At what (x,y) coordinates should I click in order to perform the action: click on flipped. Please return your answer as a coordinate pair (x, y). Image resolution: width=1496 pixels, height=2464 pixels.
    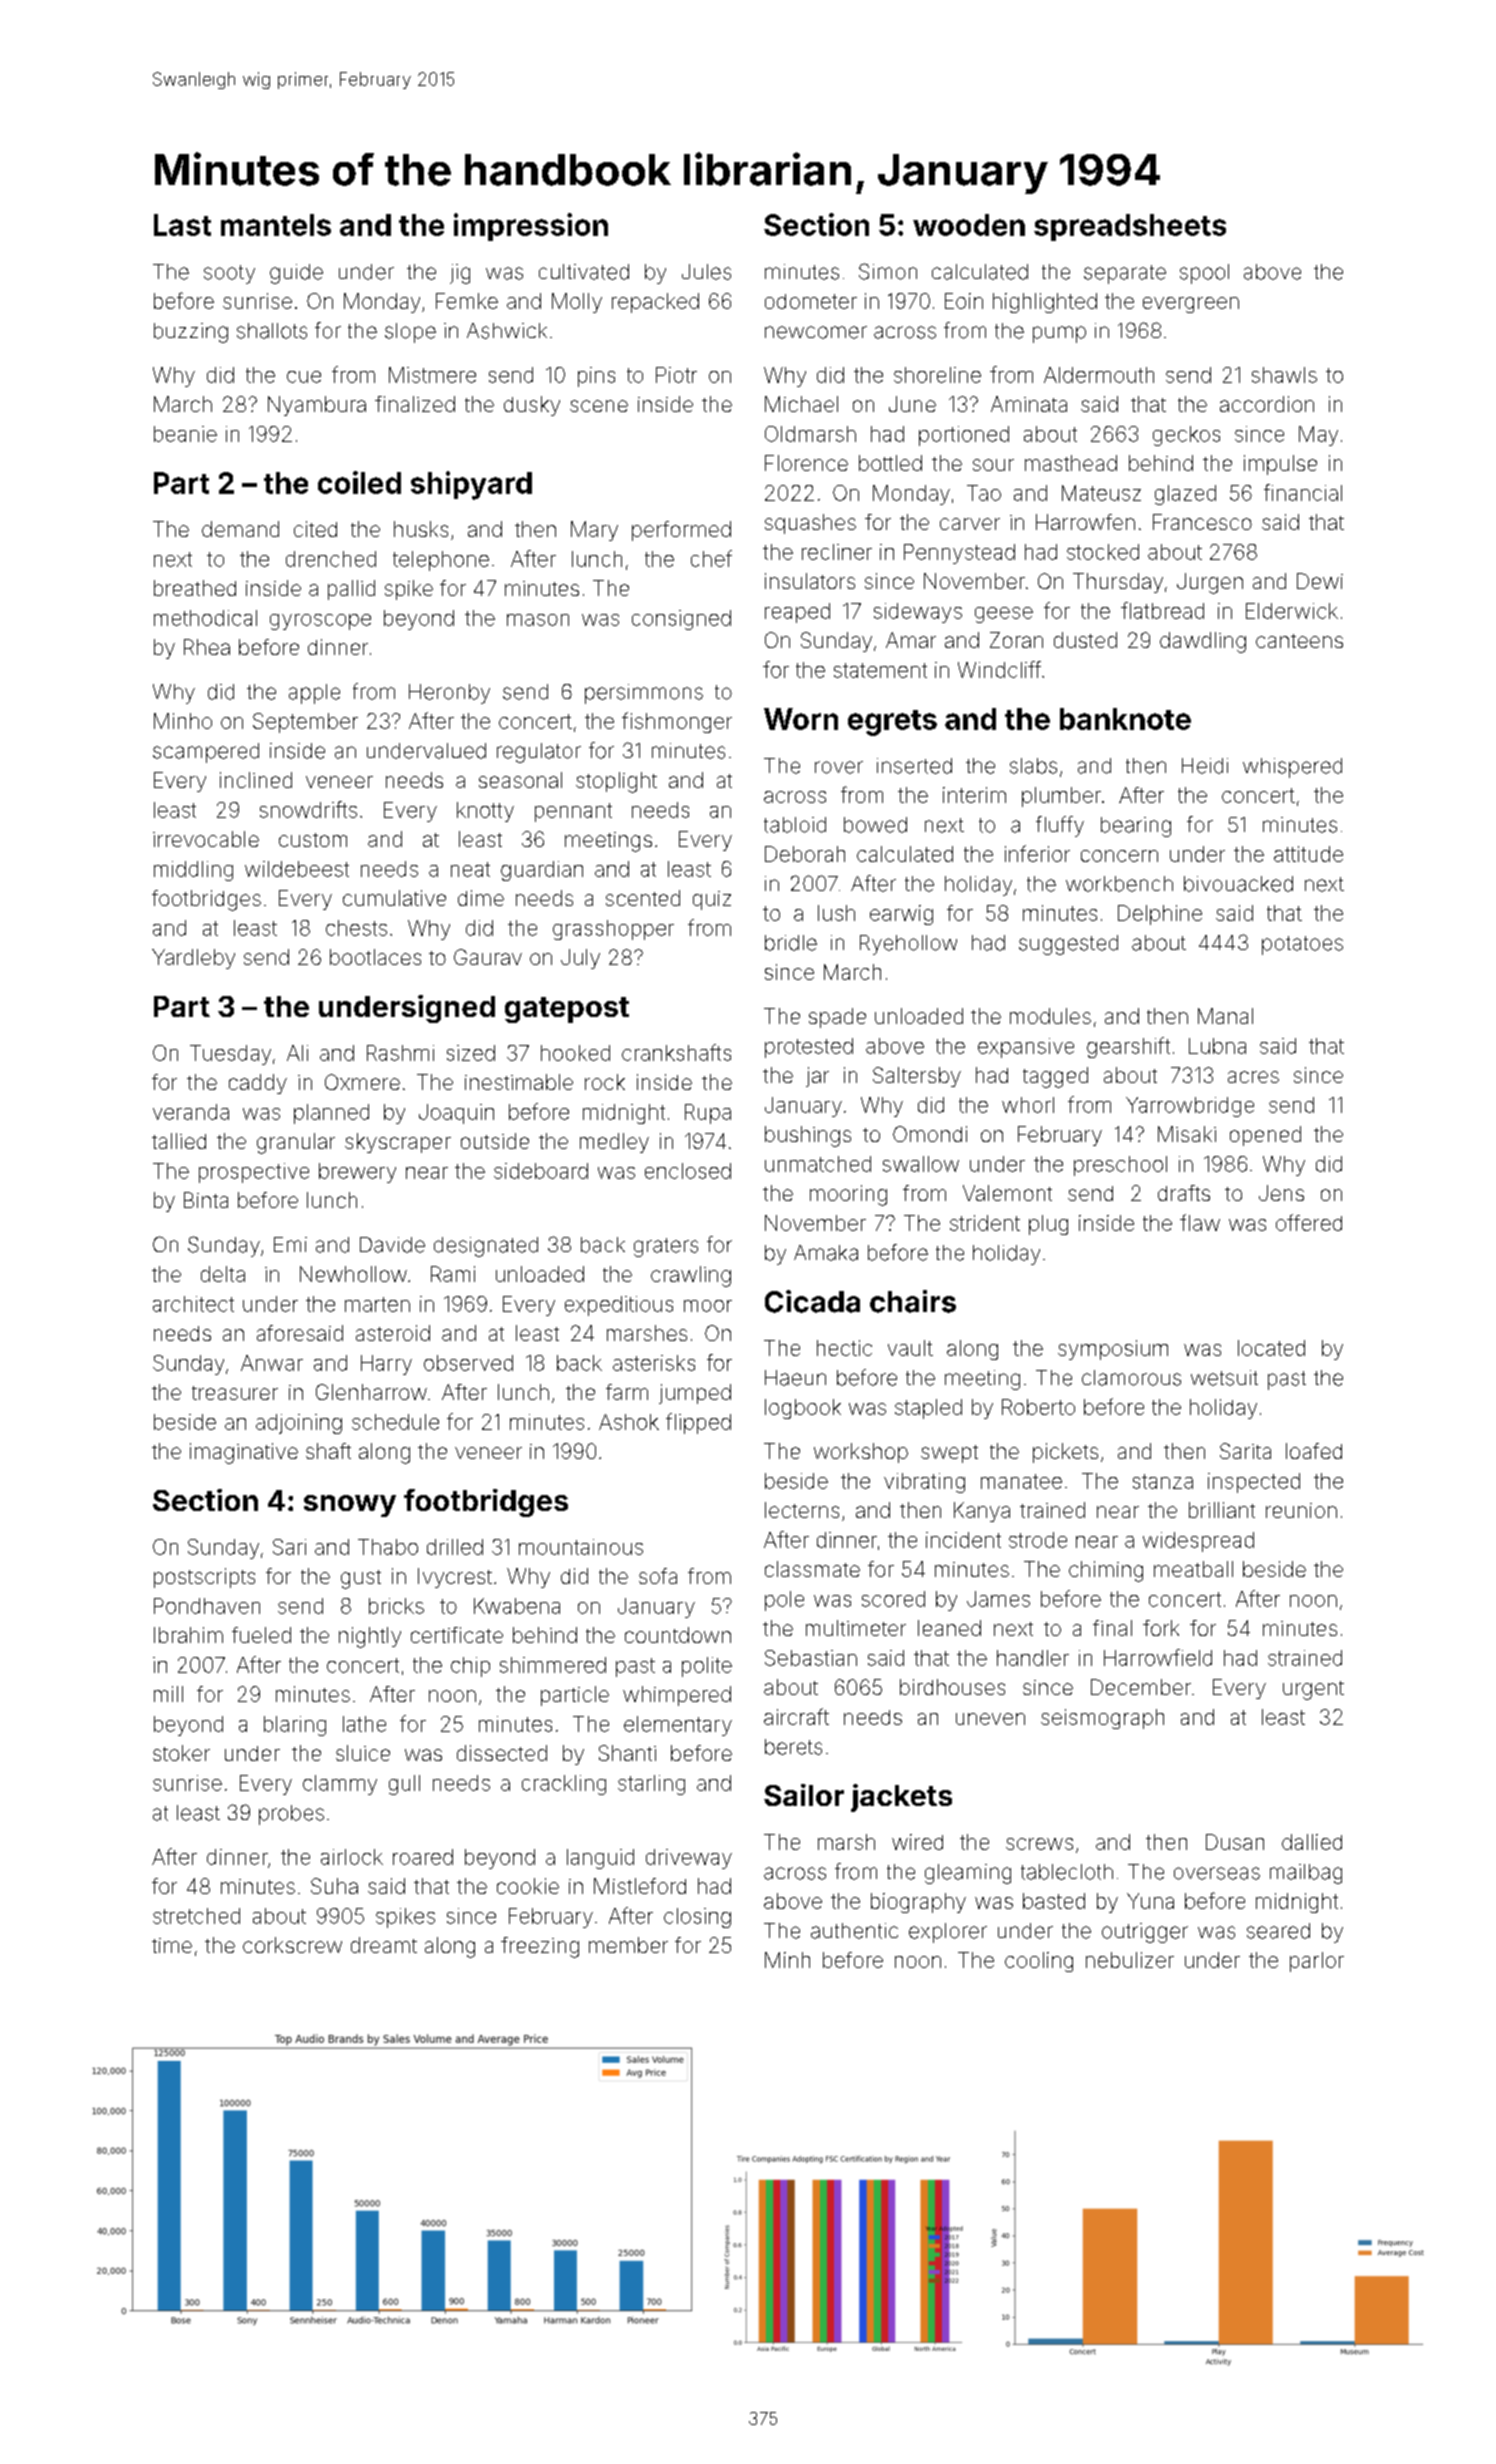
    Looking at the image, I should click on (698, 1423).
